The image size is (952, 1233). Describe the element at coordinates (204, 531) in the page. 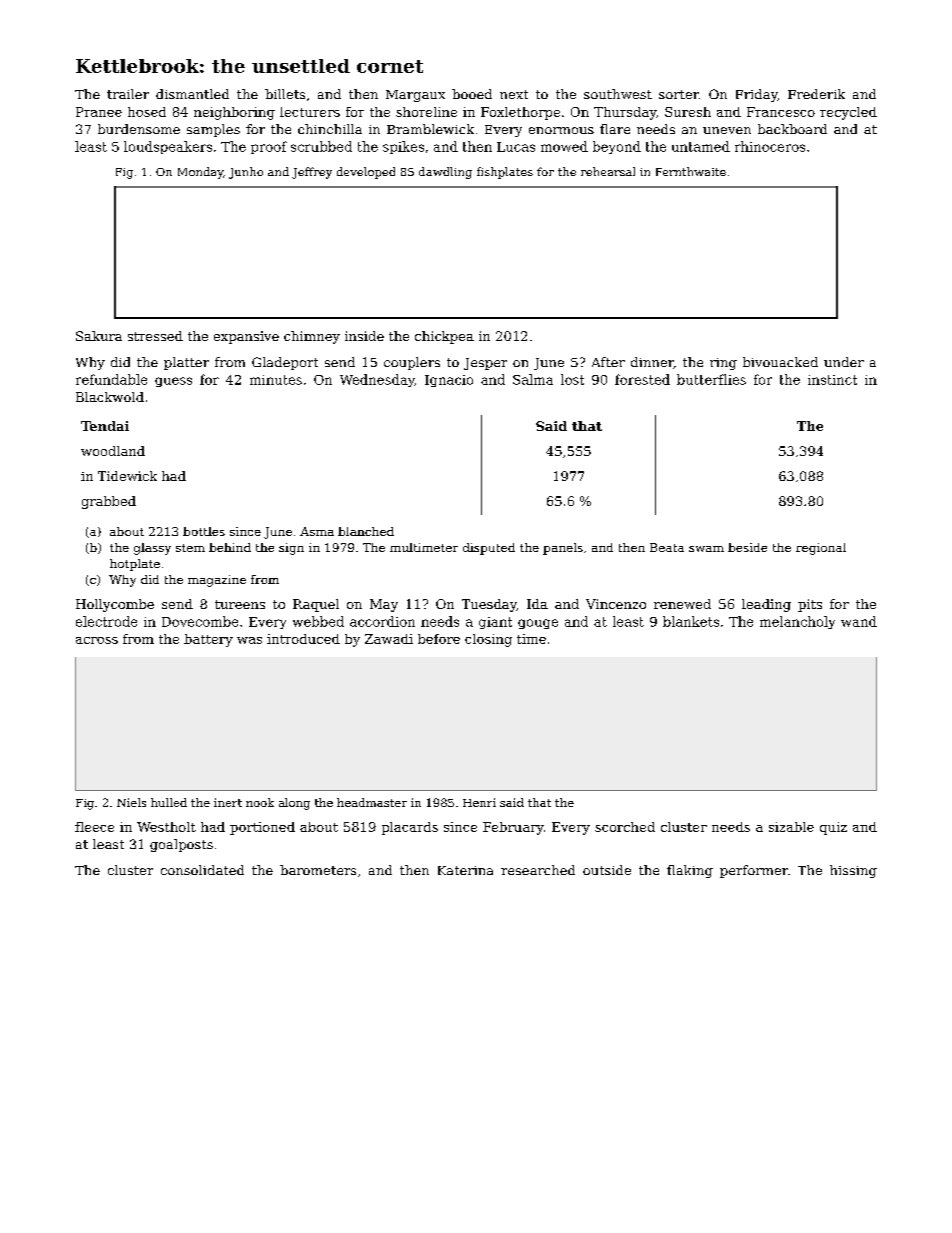

I see `bottles` at that location.
